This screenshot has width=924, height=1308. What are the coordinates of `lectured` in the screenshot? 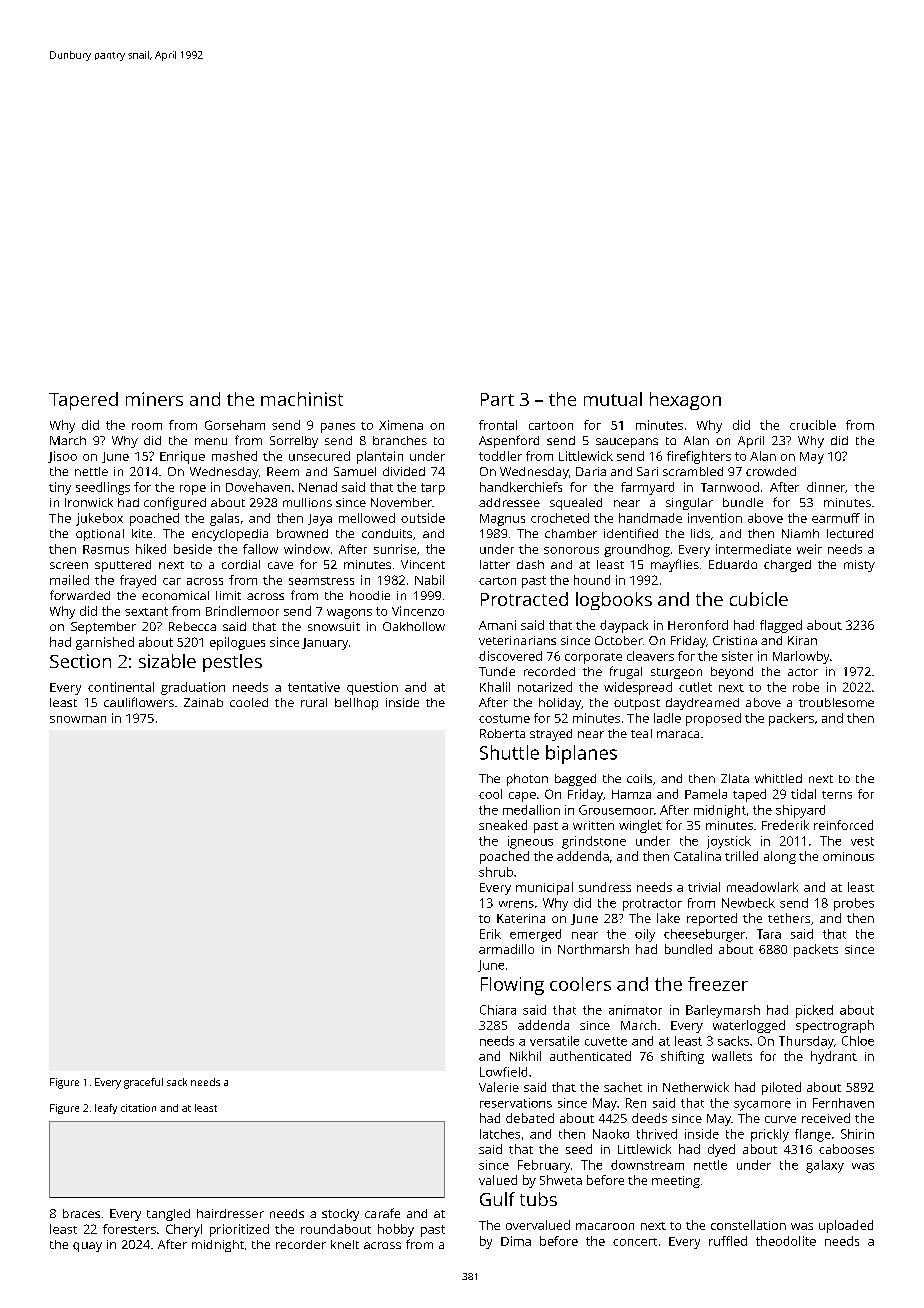 It's located at (850, 533).
